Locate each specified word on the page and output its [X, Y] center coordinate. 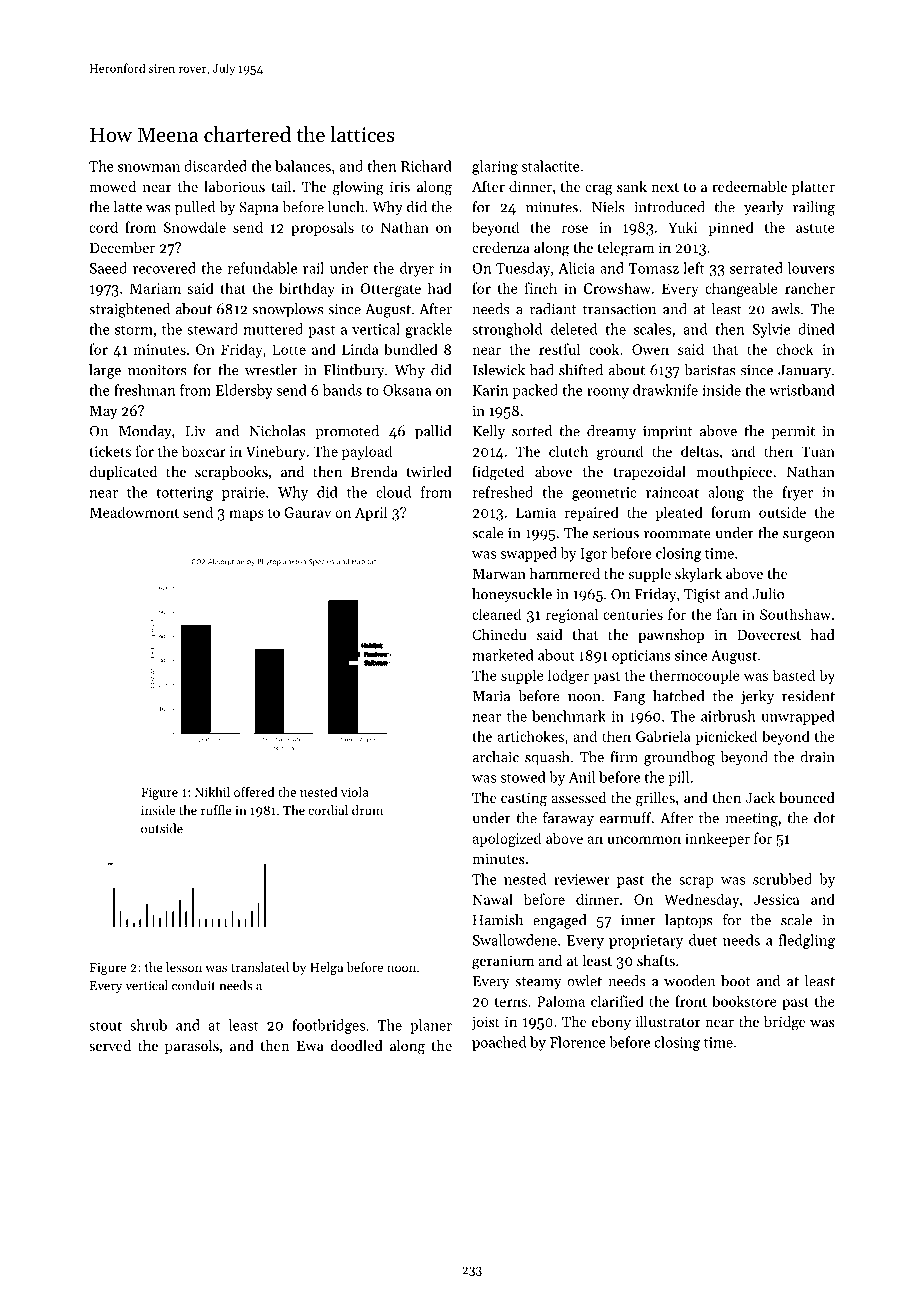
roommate [677, 534]
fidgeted [498, 473]
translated [260, 967]
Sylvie [771, 330]
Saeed [108, 268]
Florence [578, 1042]
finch [541, 288]
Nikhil [212, 792]
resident [808, 696]
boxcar [204, 451]
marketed [503, 655]
